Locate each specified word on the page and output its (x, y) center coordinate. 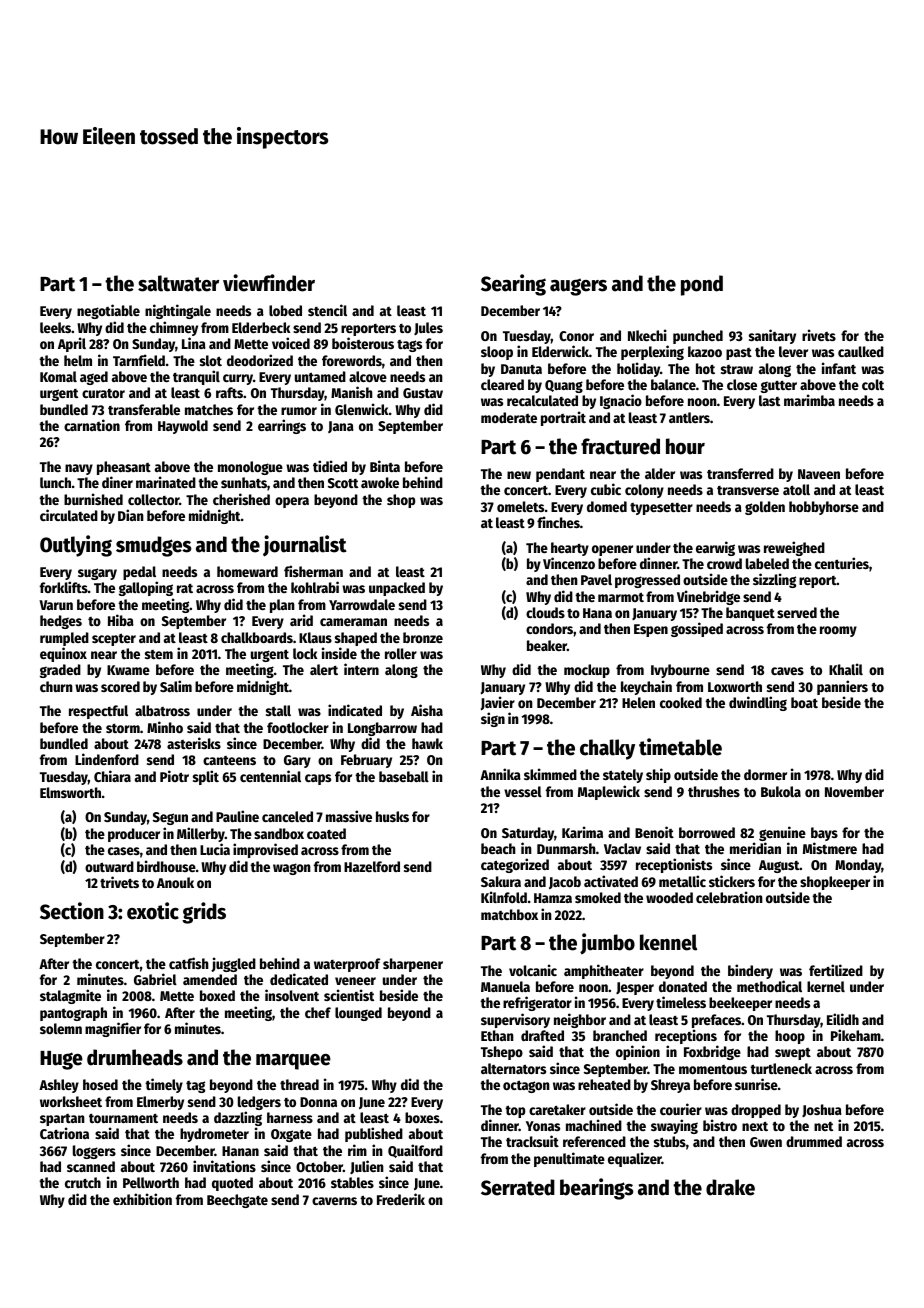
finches (558, 522)
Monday (858, 866)
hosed (100, 1084)
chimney (174, 328)
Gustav (423, 393)
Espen (651, 630)
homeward (247, 571)
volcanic (533, 970)
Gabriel (155, 979)
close (742, 384)
